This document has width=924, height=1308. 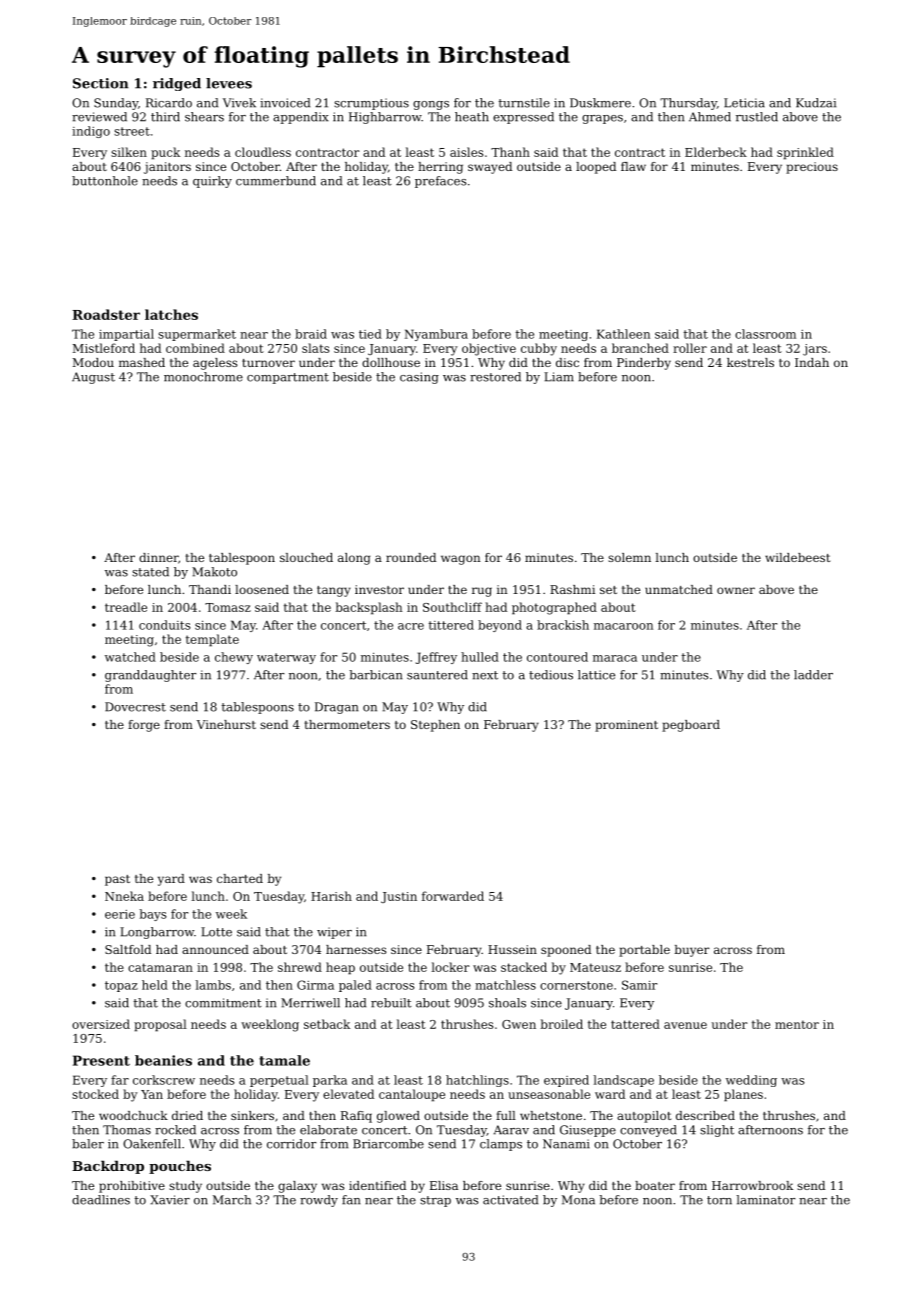 I want to click on precious, so click(x=812, y=168).
